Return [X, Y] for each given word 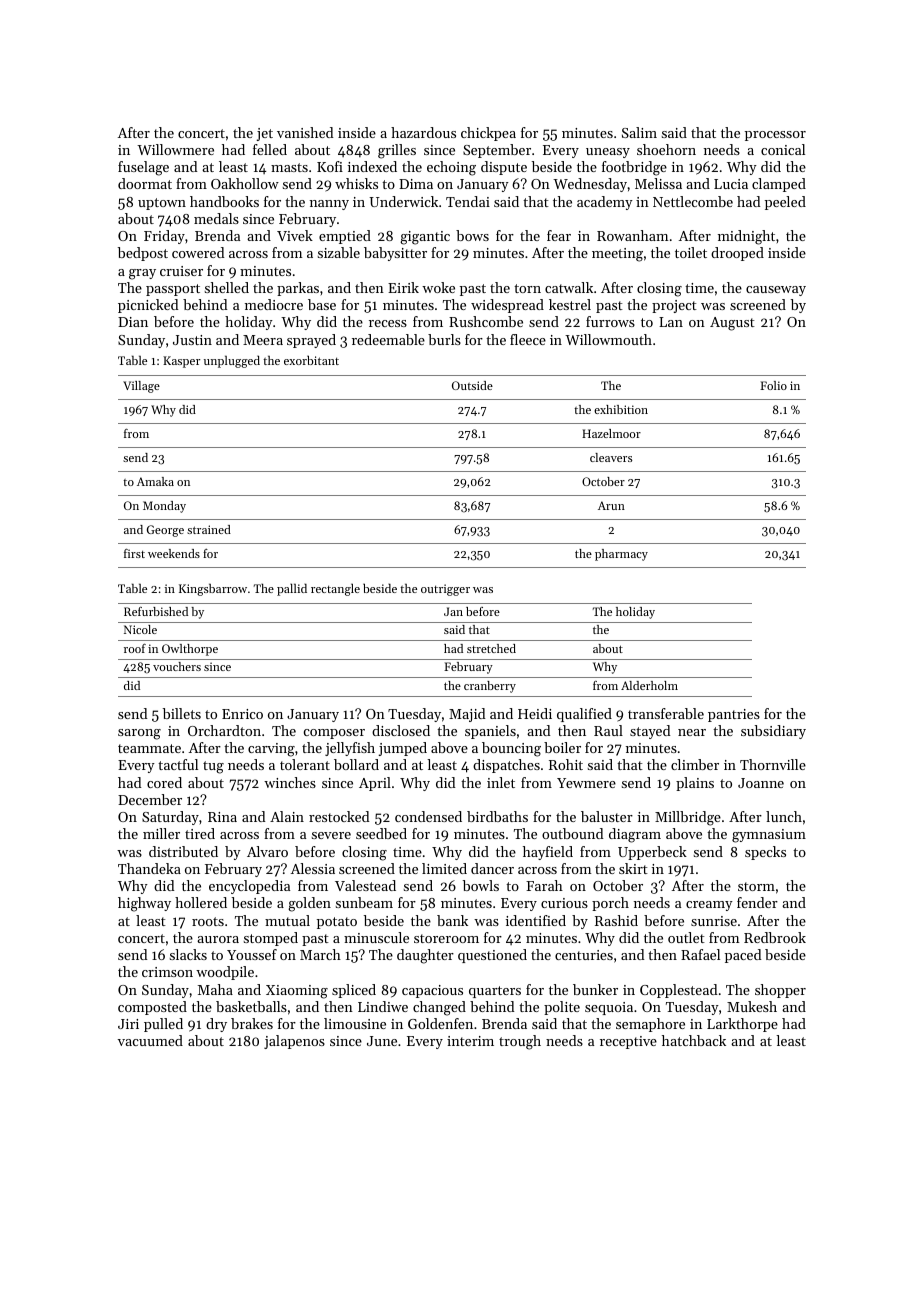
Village [141, 387]
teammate [149, 748]
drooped [737, 254]
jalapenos [294, 1042]
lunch [784, 816]
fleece [528, 339]
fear [559, 235]
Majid [467, 715]
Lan [671, 322]
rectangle [335, 589]
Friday [164, 237]
